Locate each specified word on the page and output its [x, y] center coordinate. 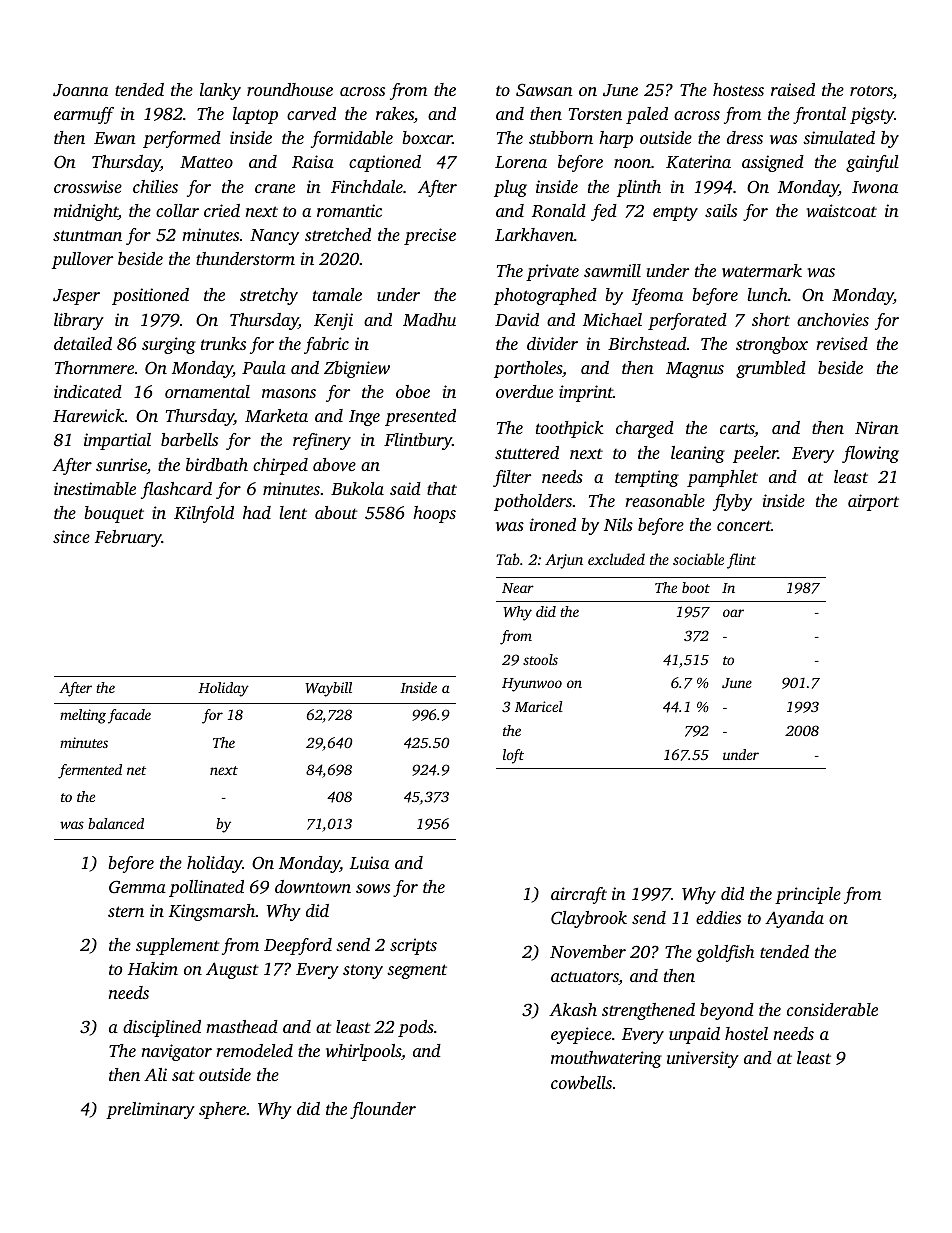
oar [733, 613]
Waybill [328, 689]
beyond [727, 1011]
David [517, 319]
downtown [313, 886]
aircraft [579, 895]
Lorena [521, 162]
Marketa [276, 415]
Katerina [698, 162]
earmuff [84, 115]
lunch [767, 294]
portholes [528, 369]
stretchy [269, 296]
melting [83, 716]
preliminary [150, 1110]
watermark [762, 270]
